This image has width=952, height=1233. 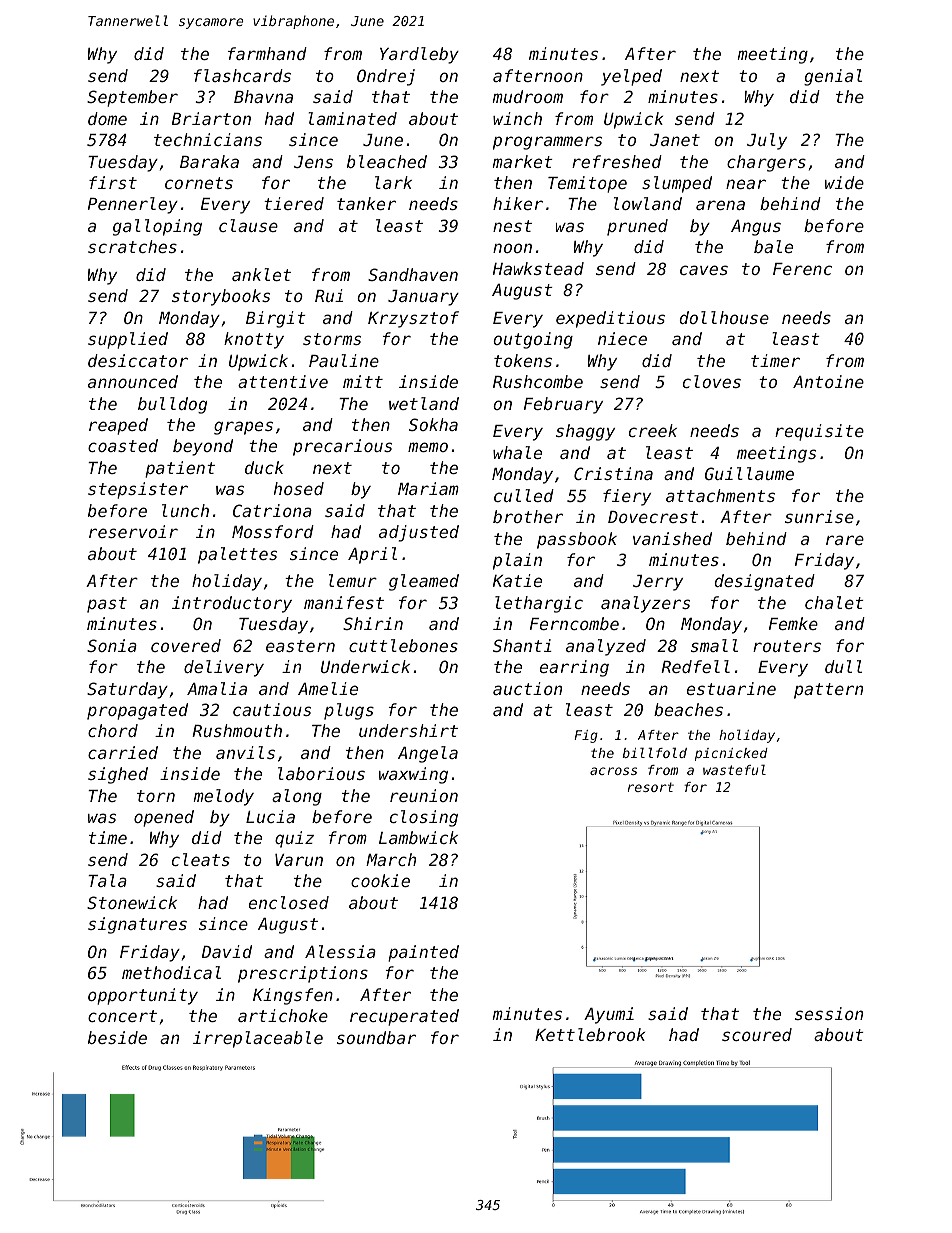 What do you see at coordinates (828, 381) in the image?
I see `Antoine` at bounding box center [828, 381].
